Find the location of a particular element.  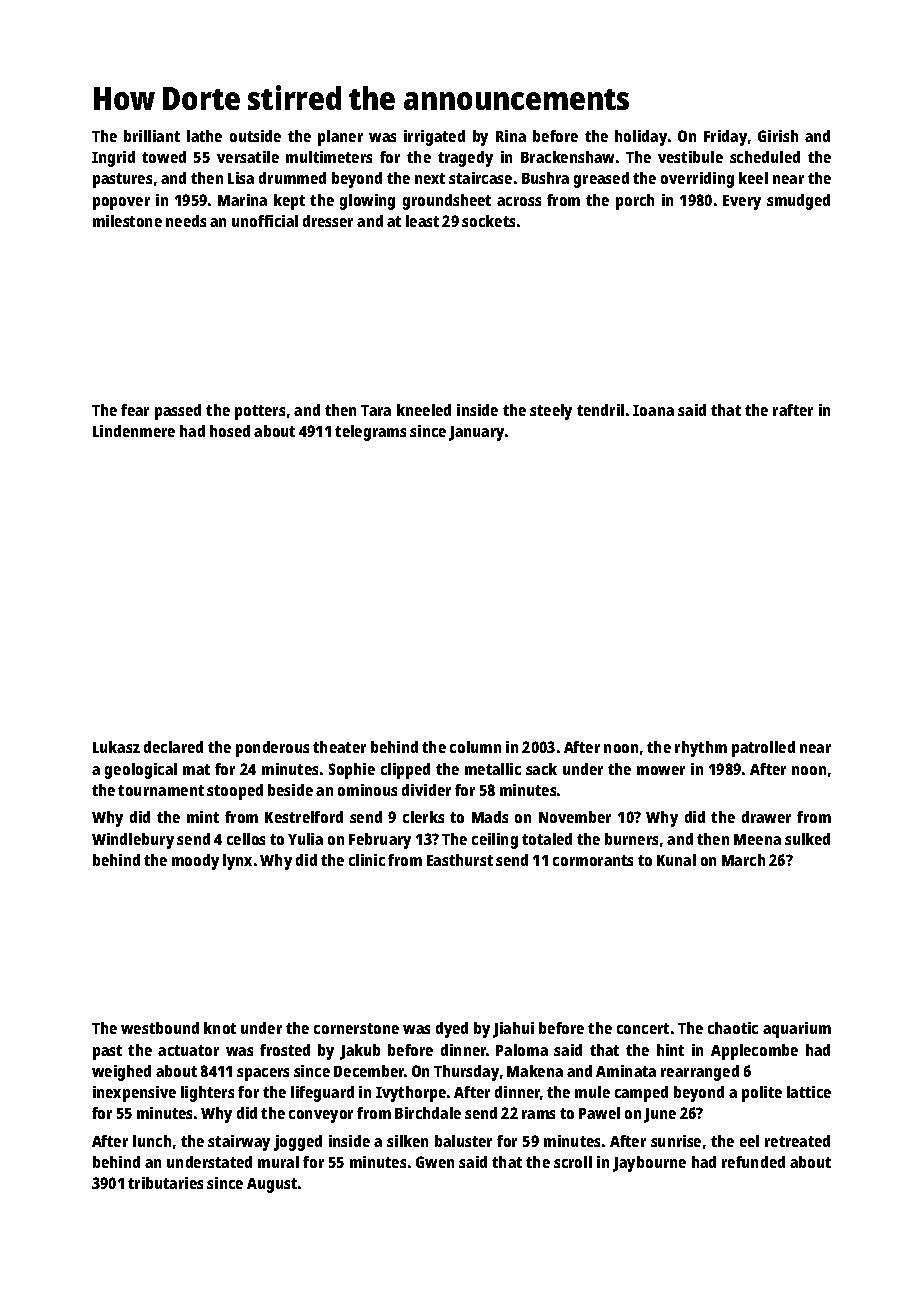

Girish is located at coordinates (778, 136).
